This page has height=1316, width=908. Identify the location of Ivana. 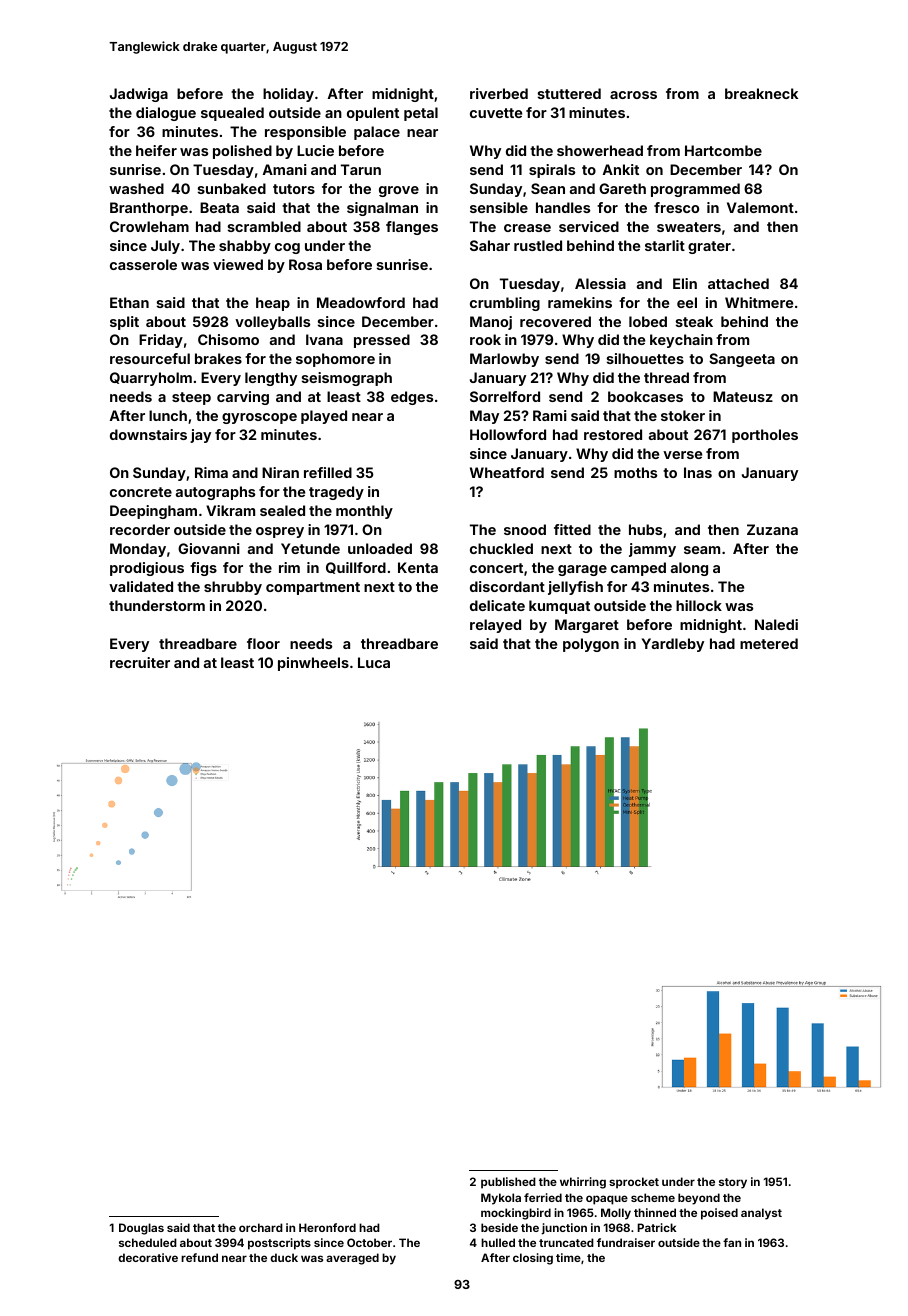
(324, 339).
